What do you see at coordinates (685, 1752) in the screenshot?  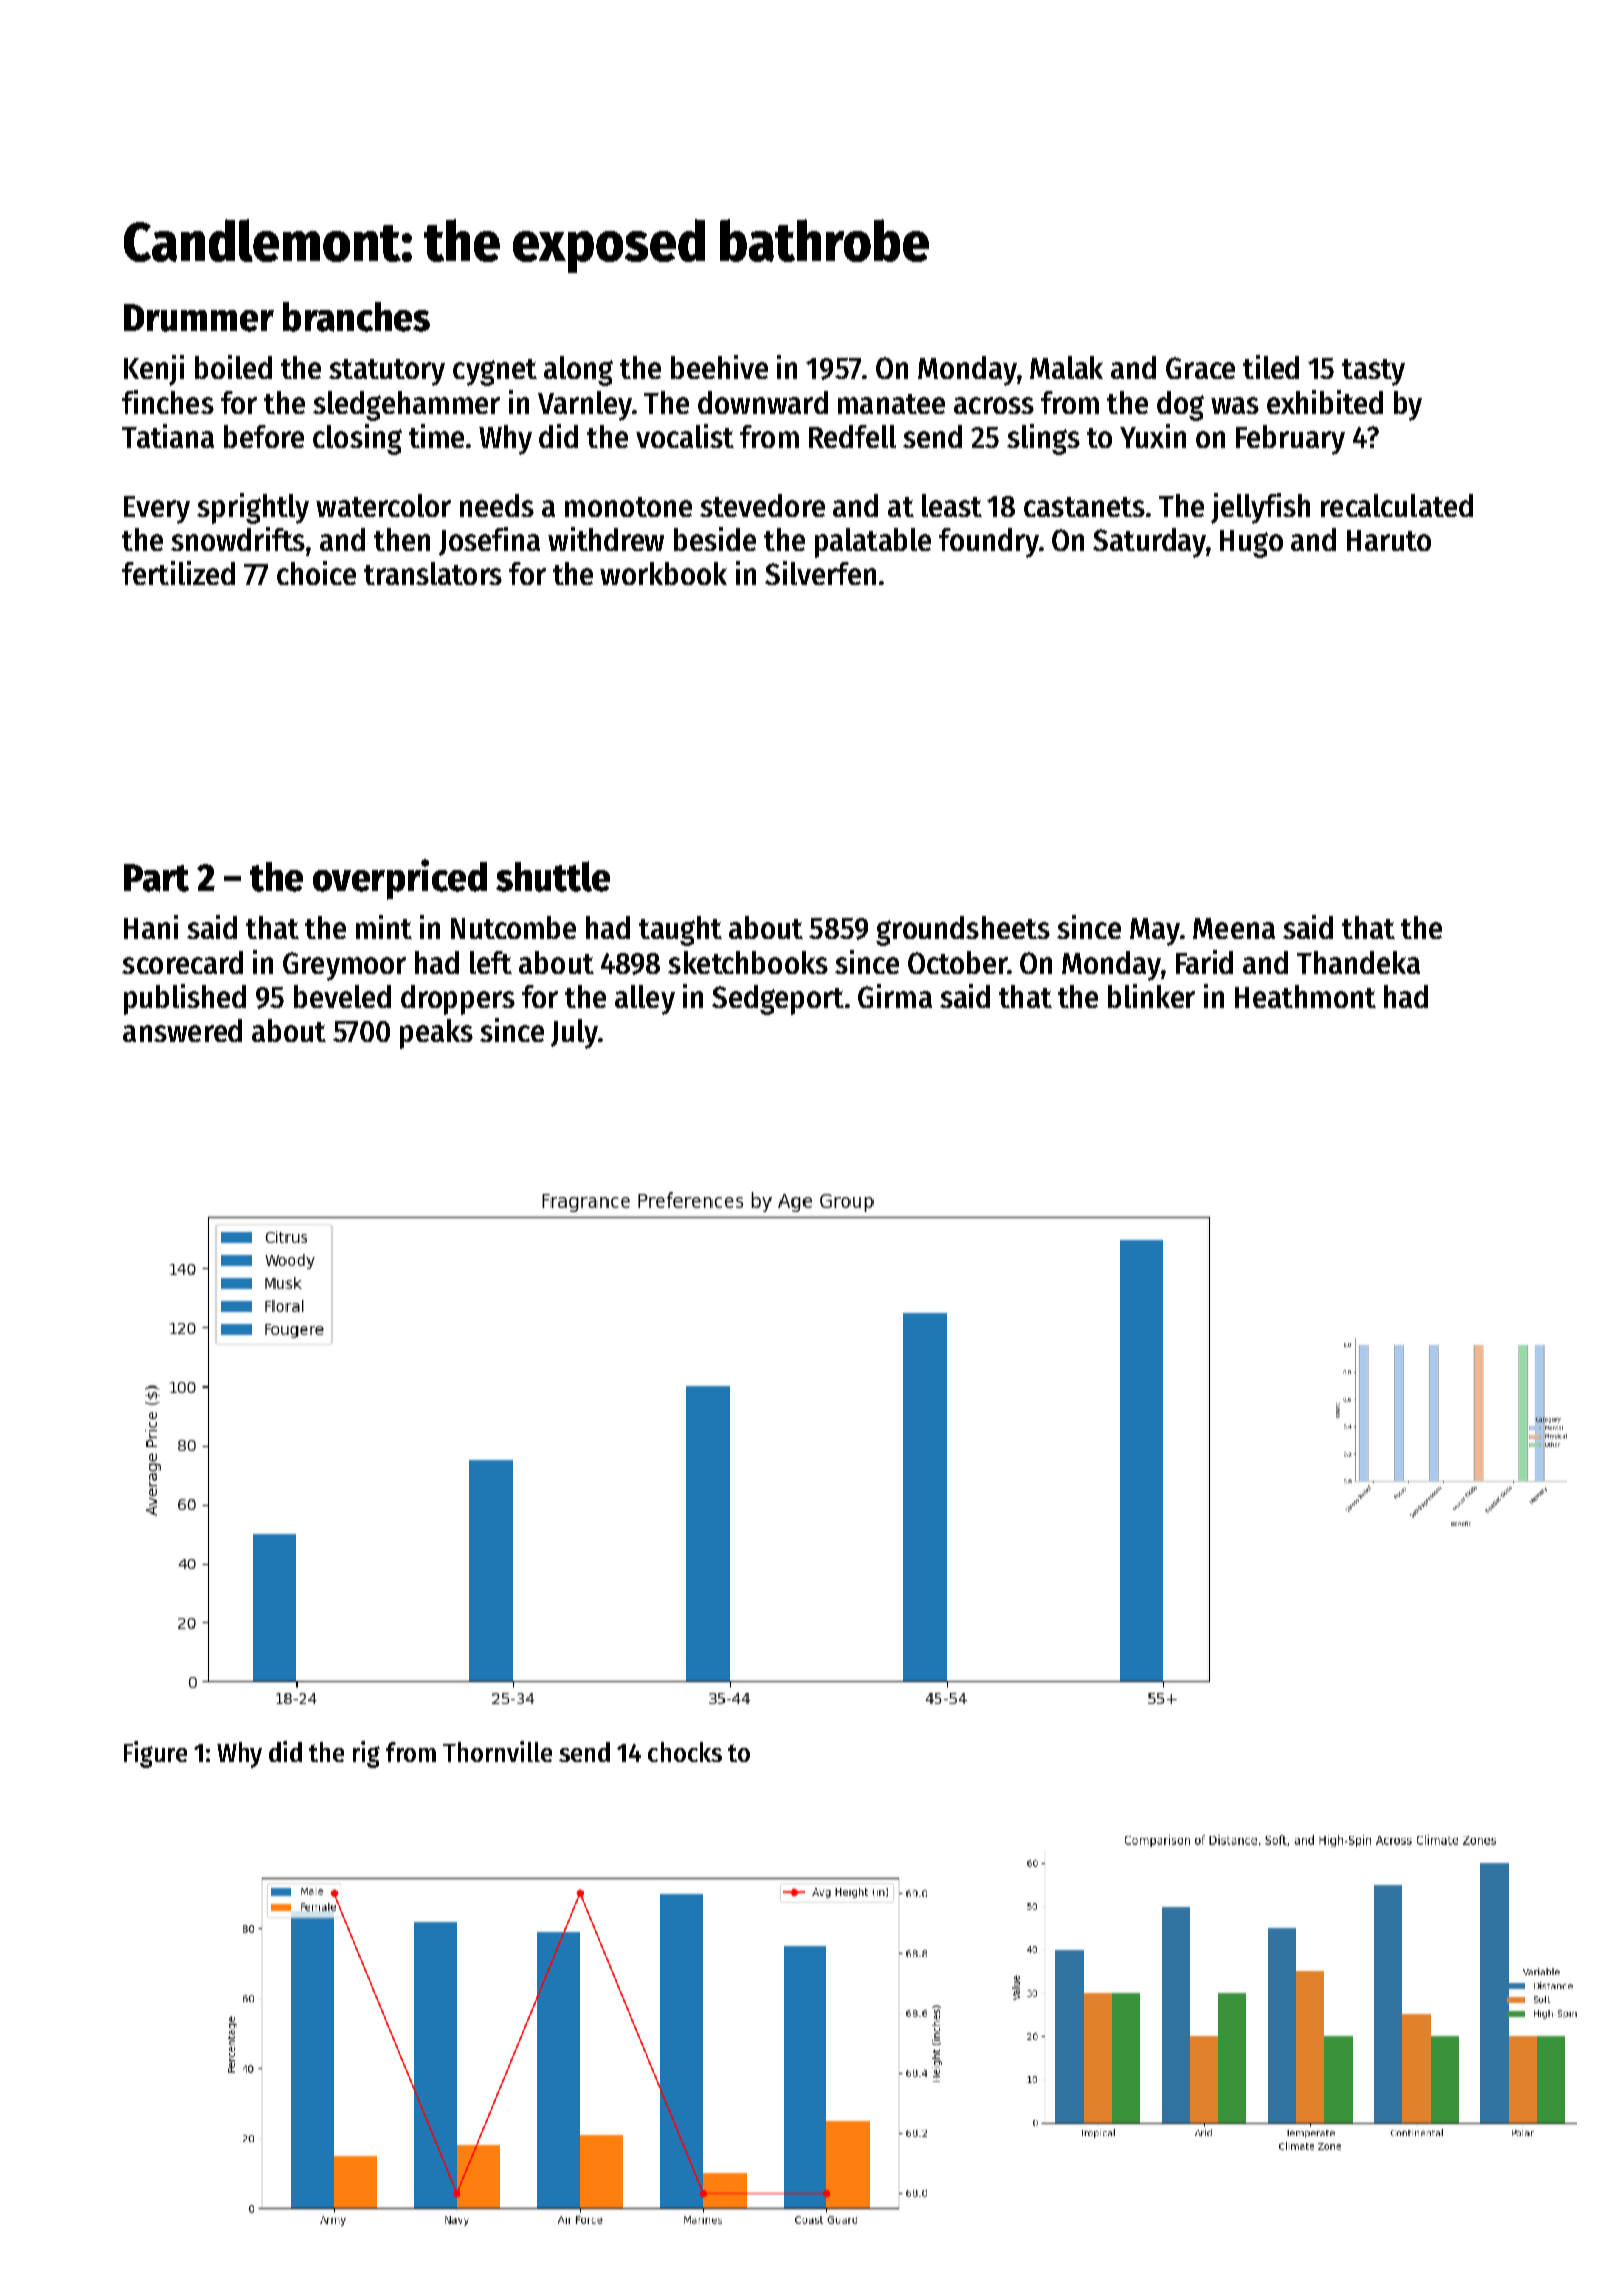 I see `chocks` at bounding box center [685, 1752].
